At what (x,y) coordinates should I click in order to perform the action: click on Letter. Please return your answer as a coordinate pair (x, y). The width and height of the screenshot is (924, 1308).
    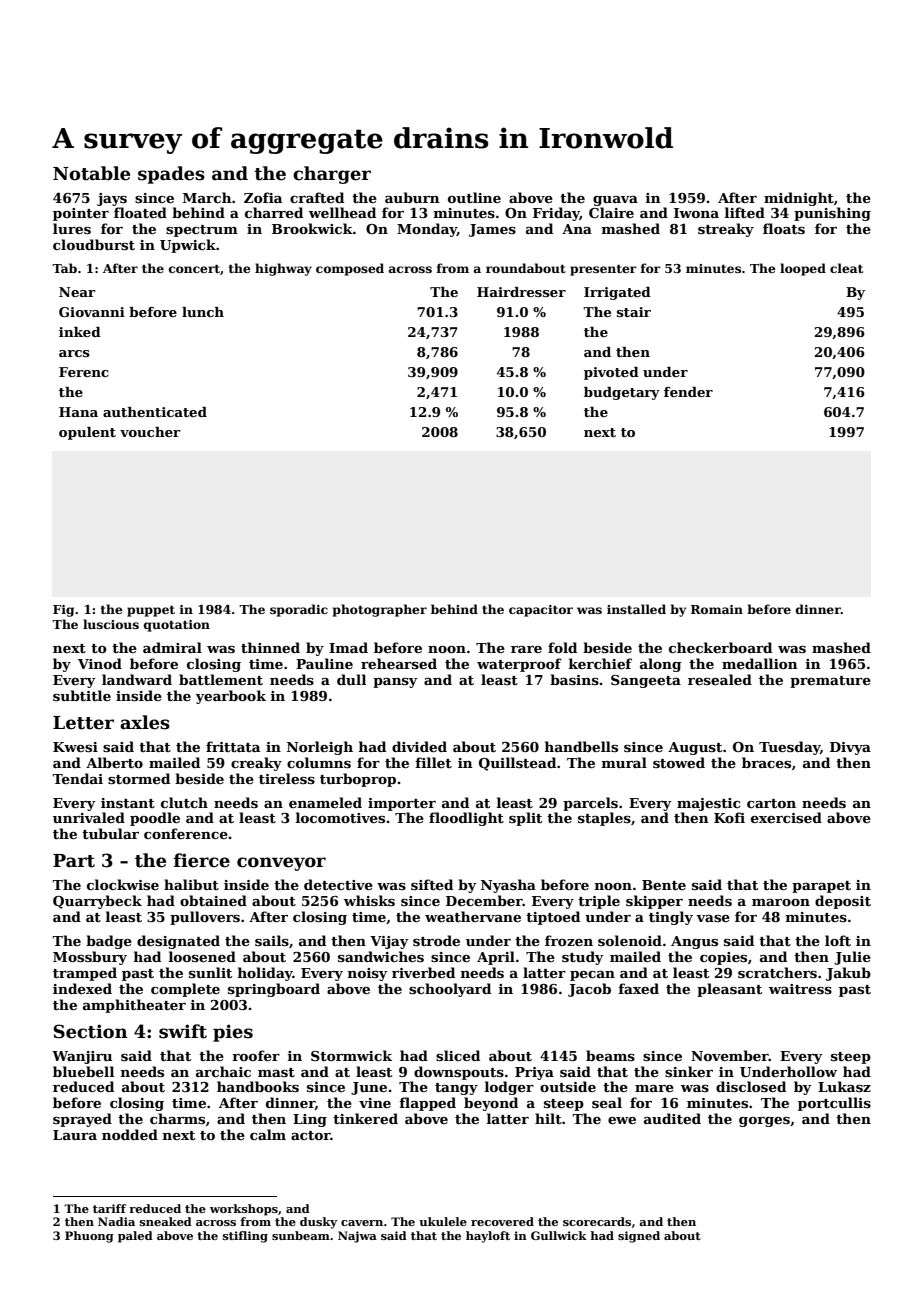
    Looking at the image, I should click on (83, 723).
